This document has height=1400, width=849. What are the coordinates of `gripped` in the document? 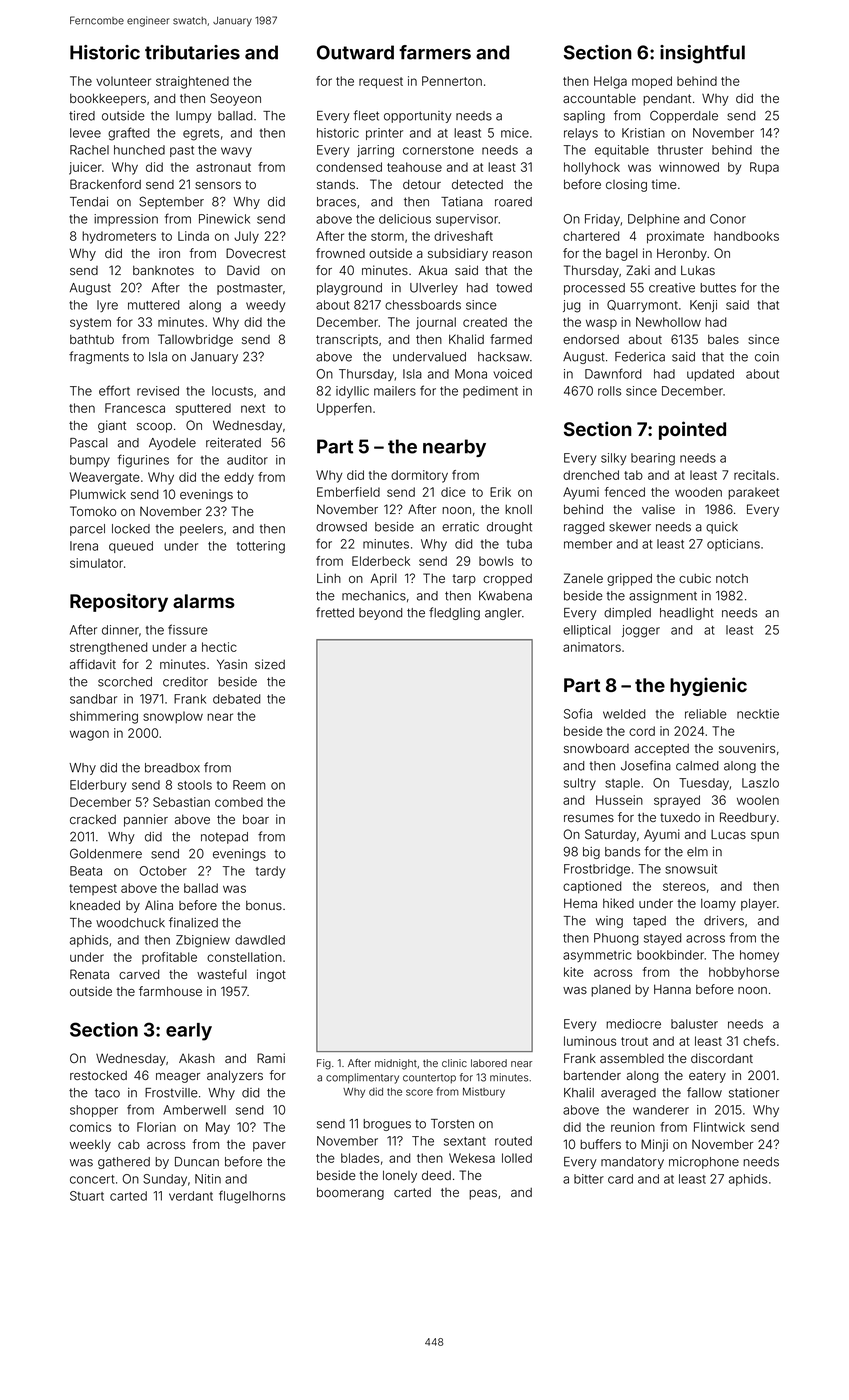 It's located at (629, 579).
